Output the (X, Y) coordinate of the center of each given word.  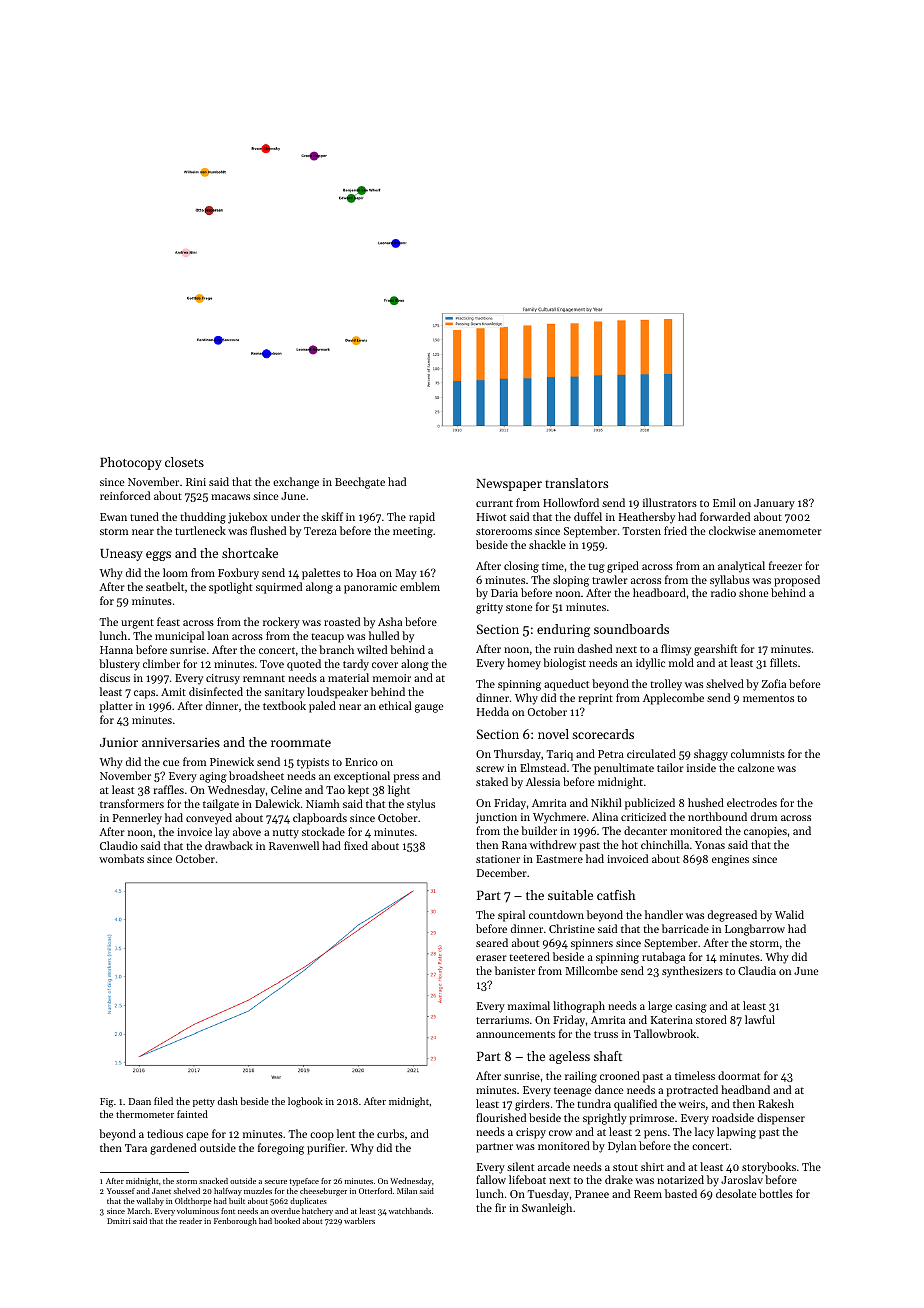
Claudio (119, 845)
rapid (422, 518)
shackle (547, 544)
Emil (724, 502)
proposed (797, 581)
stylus (421, 805)
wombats (121, 858)
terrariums (502, 1020)
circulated (651, 753)
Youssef (121, 1191)
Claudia (757, 970)
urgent (137, 624)
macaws (230, 497)
